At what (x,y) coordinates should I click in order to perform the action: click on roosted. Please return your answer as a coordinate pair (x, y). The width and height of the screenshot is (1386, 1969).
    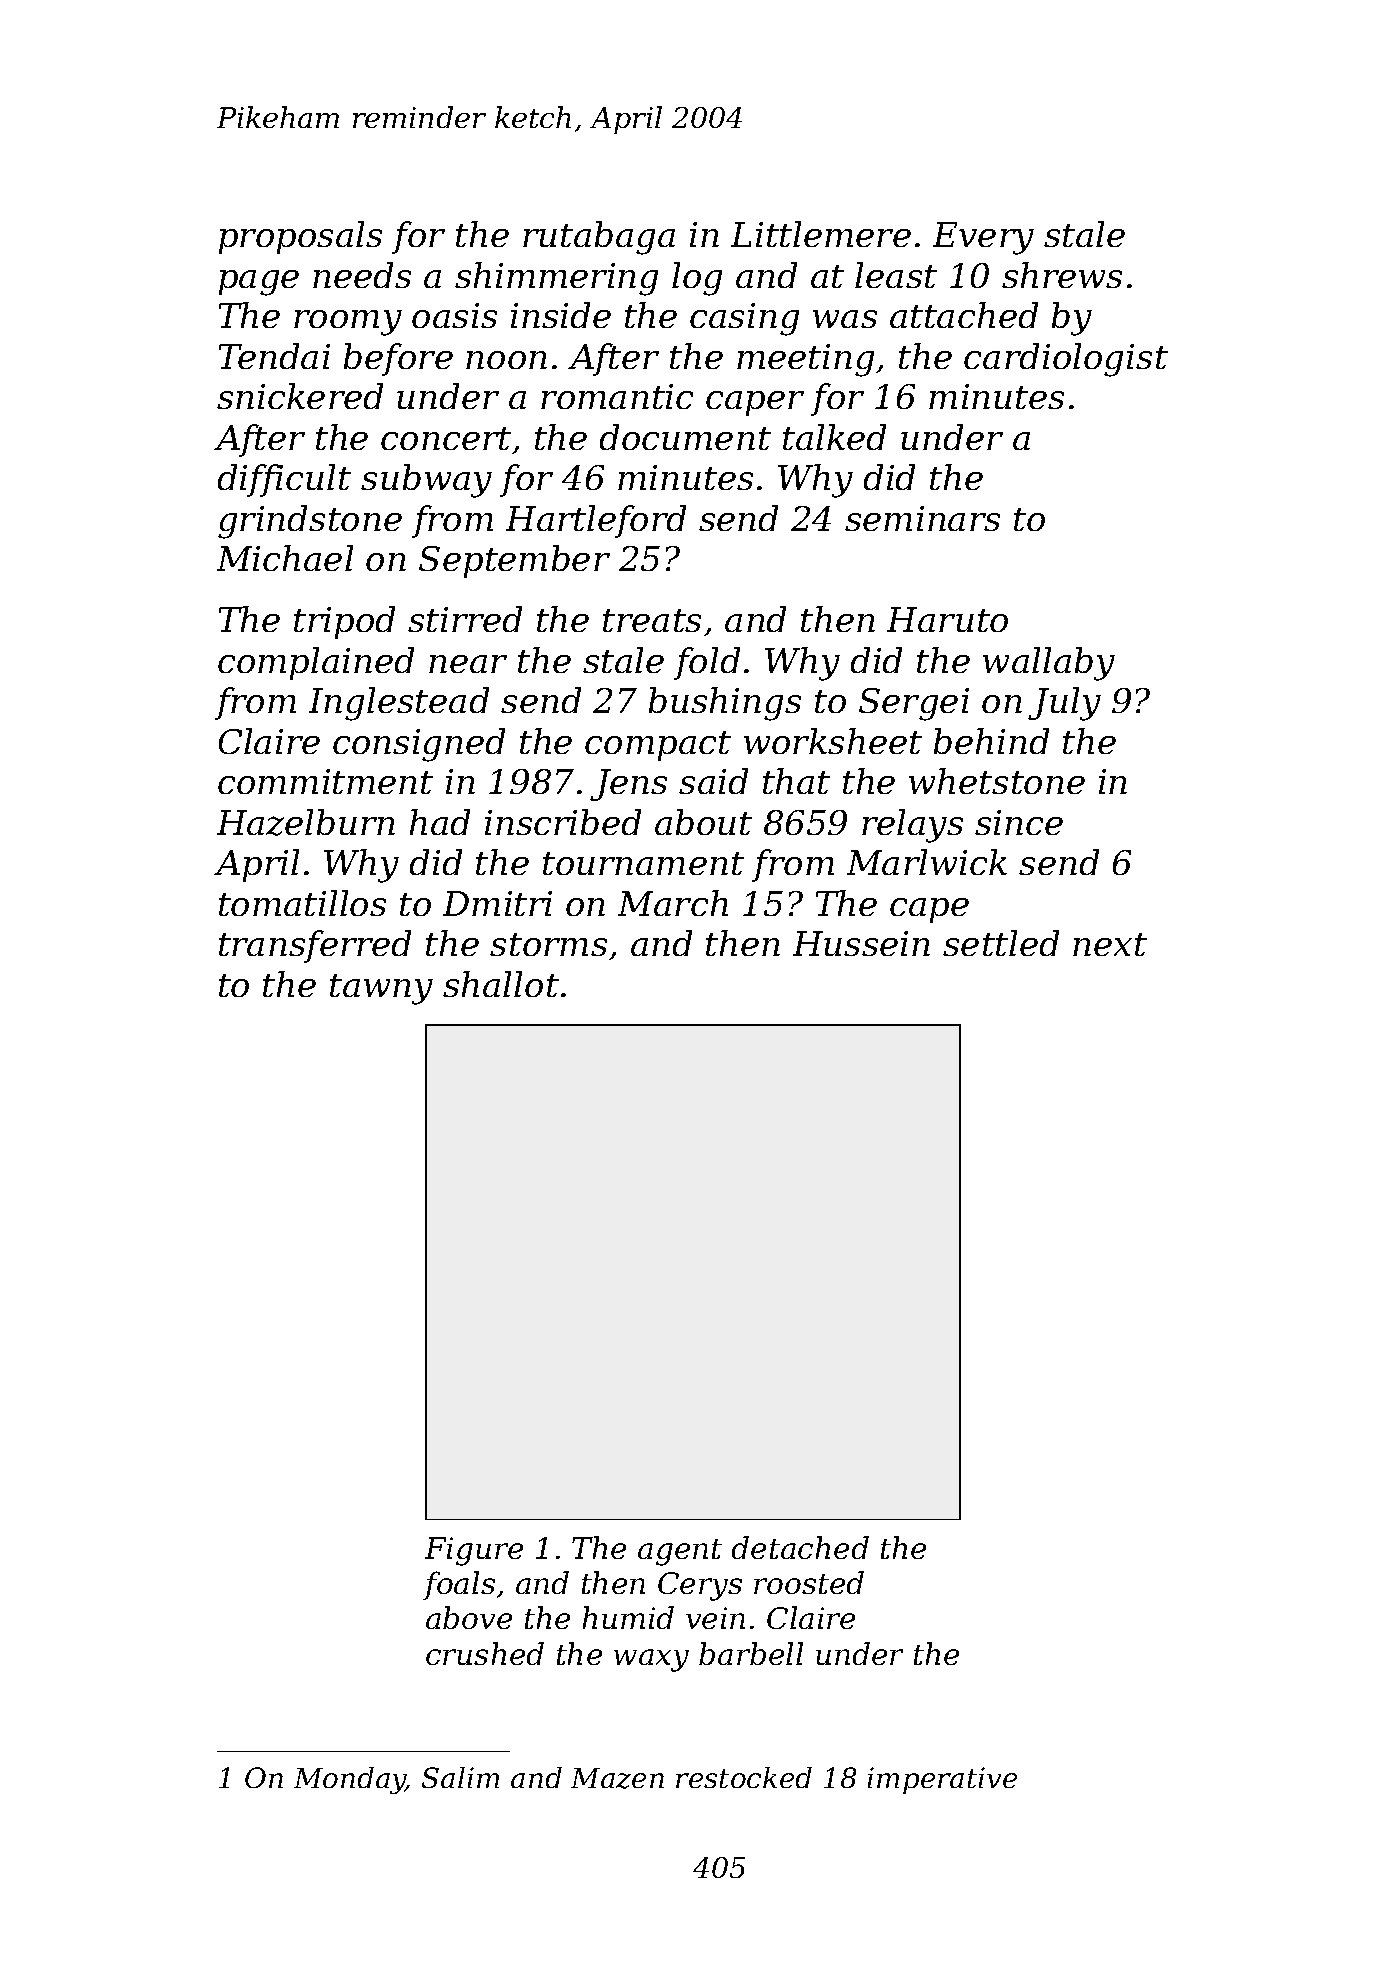
    Looking at the image, I should click on (809, 1582).
